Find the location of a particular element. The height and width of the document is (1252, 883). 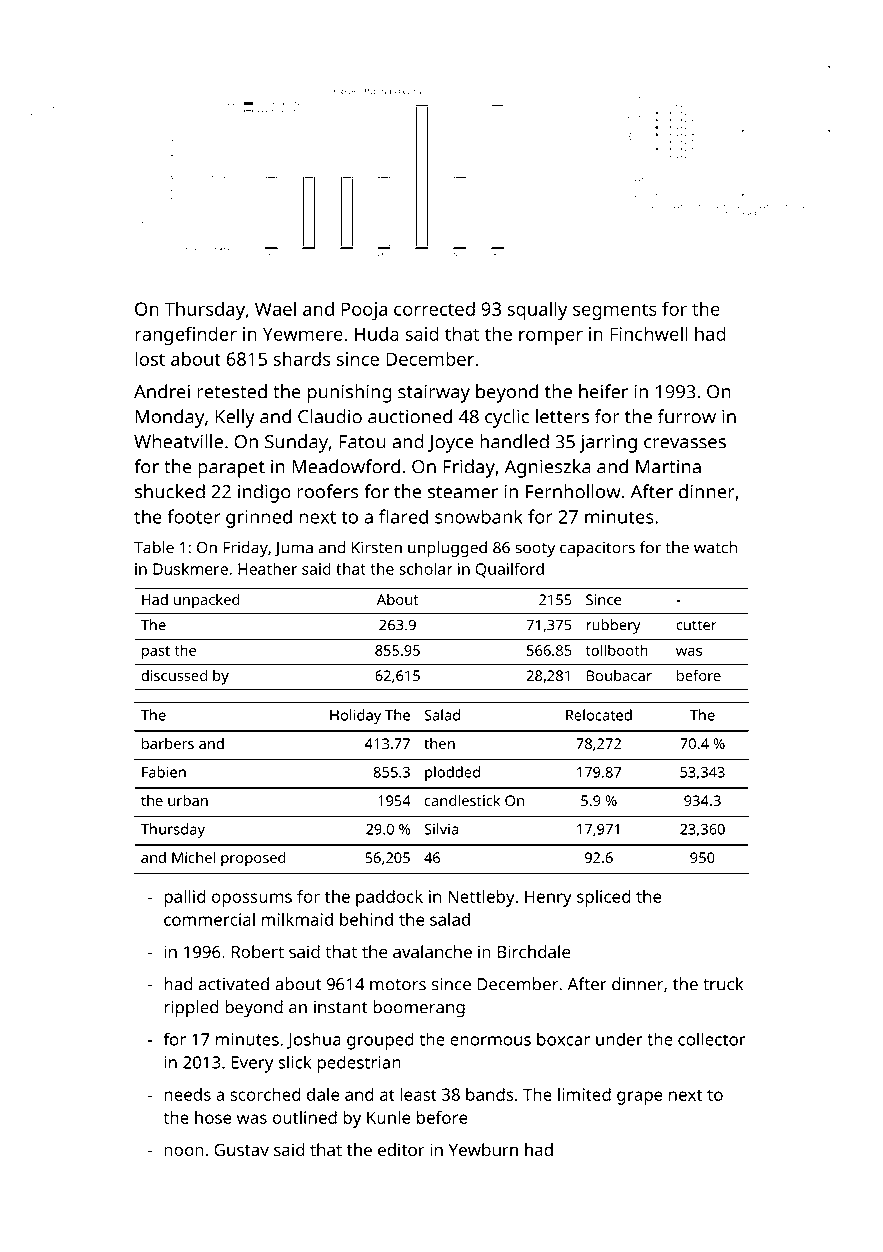

truck is located at coordinates (723, 984).
